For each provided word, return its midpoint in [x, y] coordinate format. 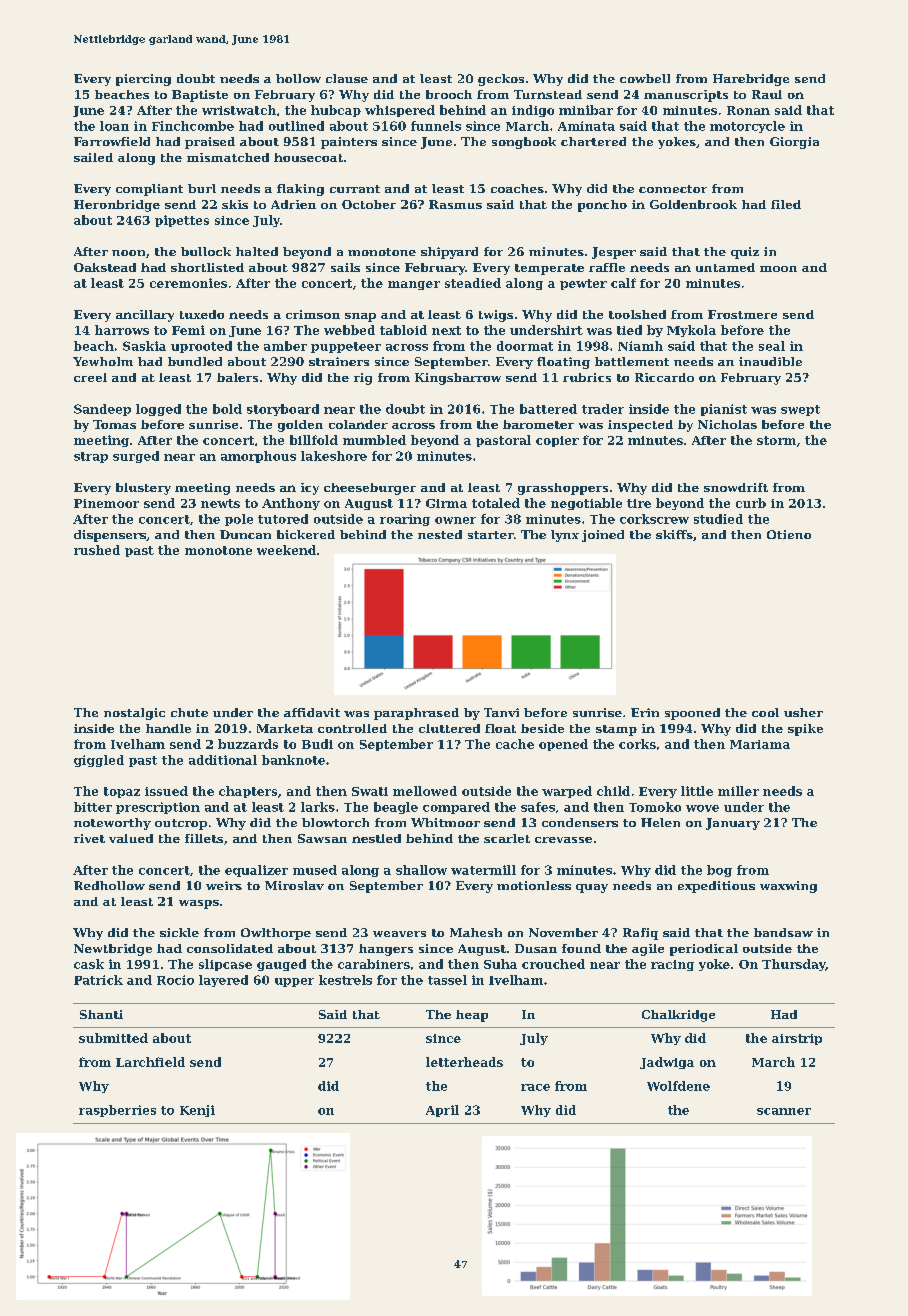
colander [358, 424]
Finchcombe [193, 126]
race [535, 1087]
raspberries [117, 1111]
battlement [632, 361]
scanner [784, 1111]
